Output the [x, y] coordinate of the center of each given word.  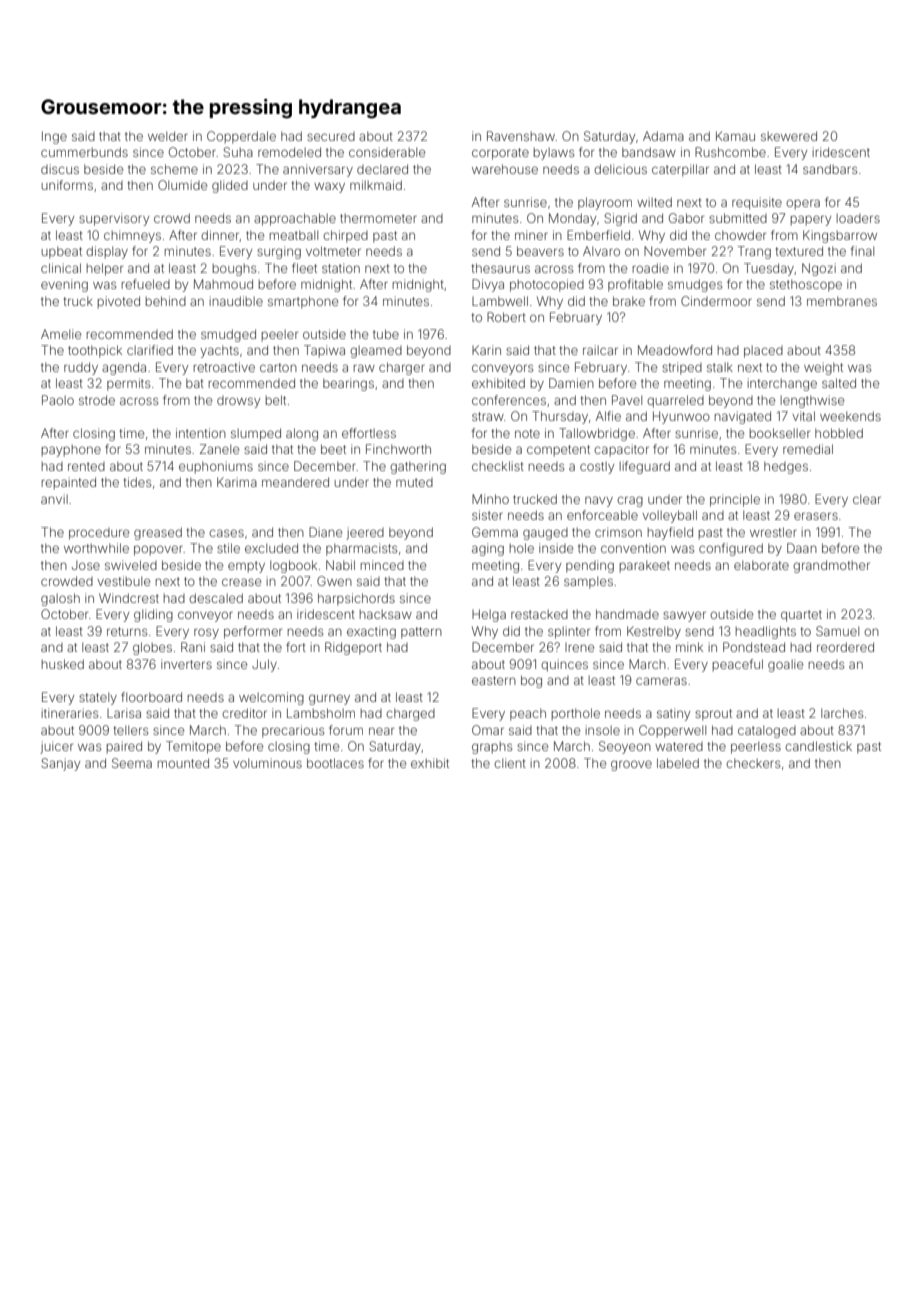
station [341, 268]
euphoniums [216, 467]
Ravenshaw [521, 136]
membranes [842, 301]
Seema [132, 763]
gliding [153, 615]
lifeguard [645, 467]
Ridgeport [353, 648]
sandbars [830, 169]
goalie [785, 665]
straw [488, 416]
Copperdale [241, 137]
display [107, 252]
